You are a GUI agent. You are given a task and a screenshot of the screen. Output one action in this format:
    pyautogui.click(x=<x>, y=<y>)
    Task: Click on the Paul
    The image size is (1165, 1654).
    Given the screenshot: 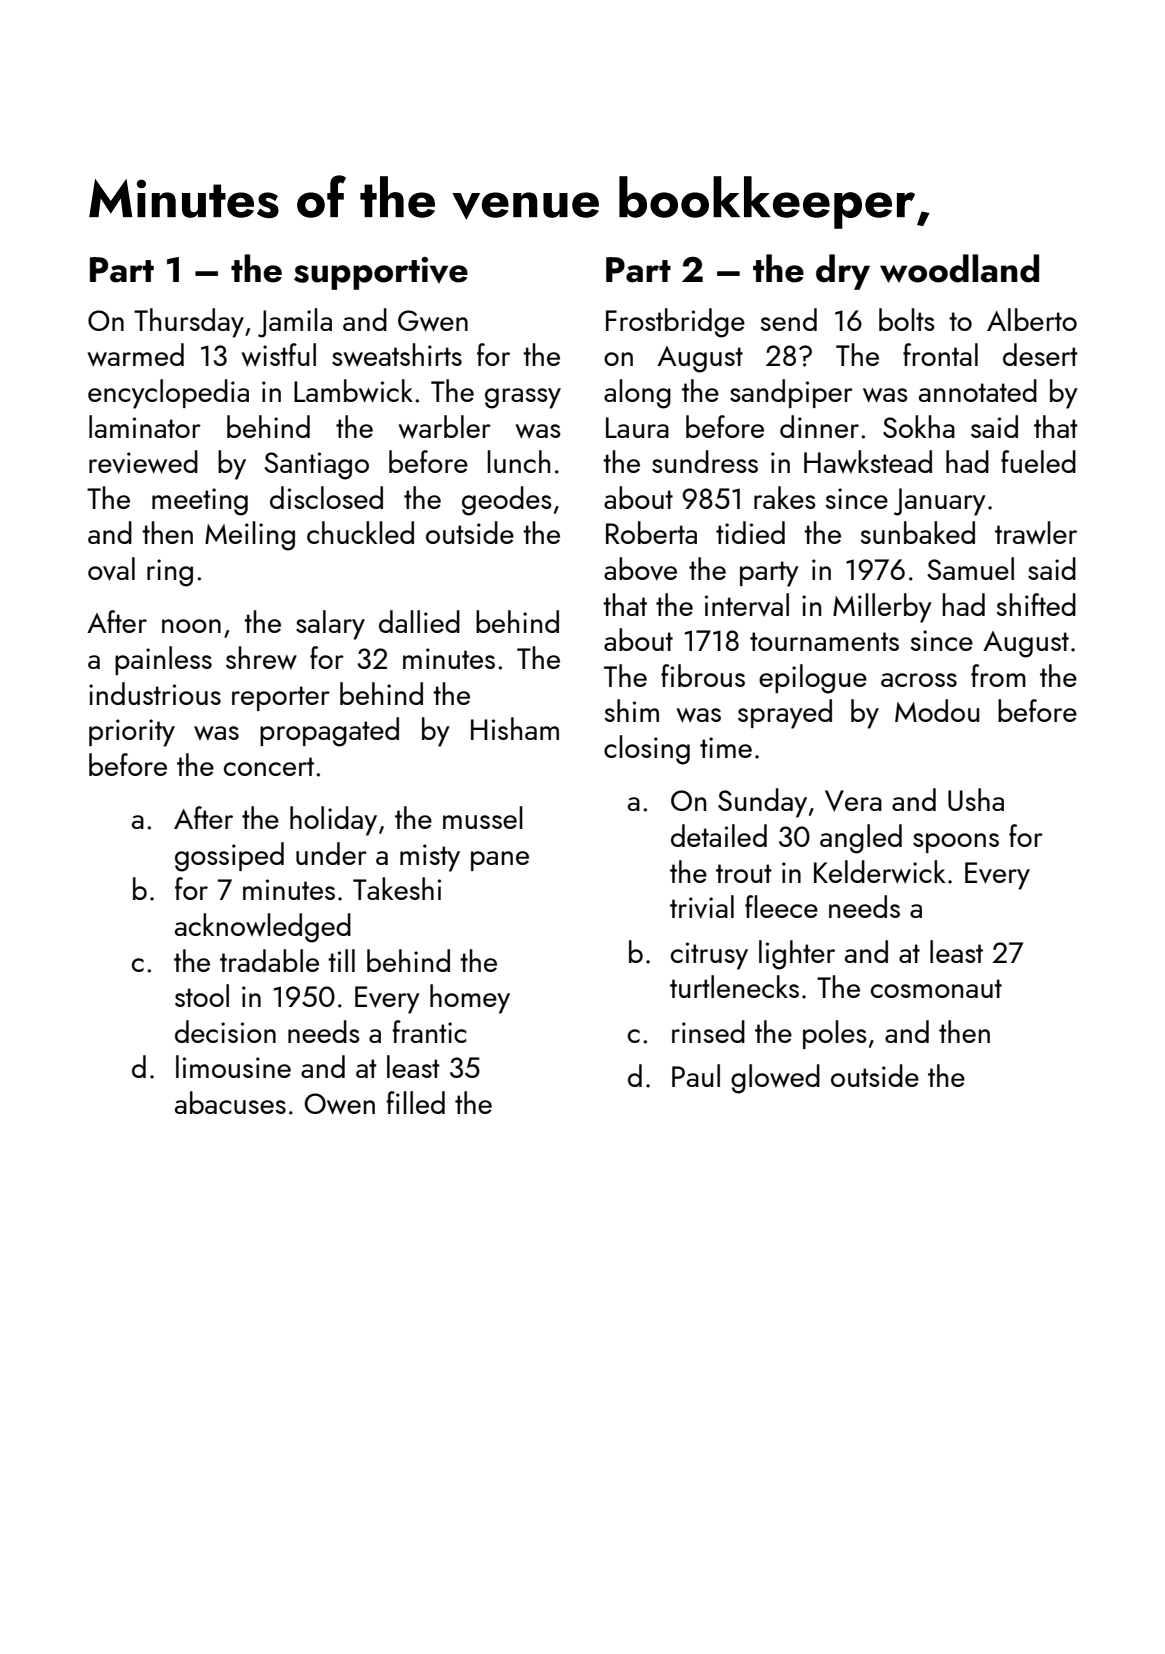 What is the action you would take?
    pyautogui.click(x=696, y=1075)
